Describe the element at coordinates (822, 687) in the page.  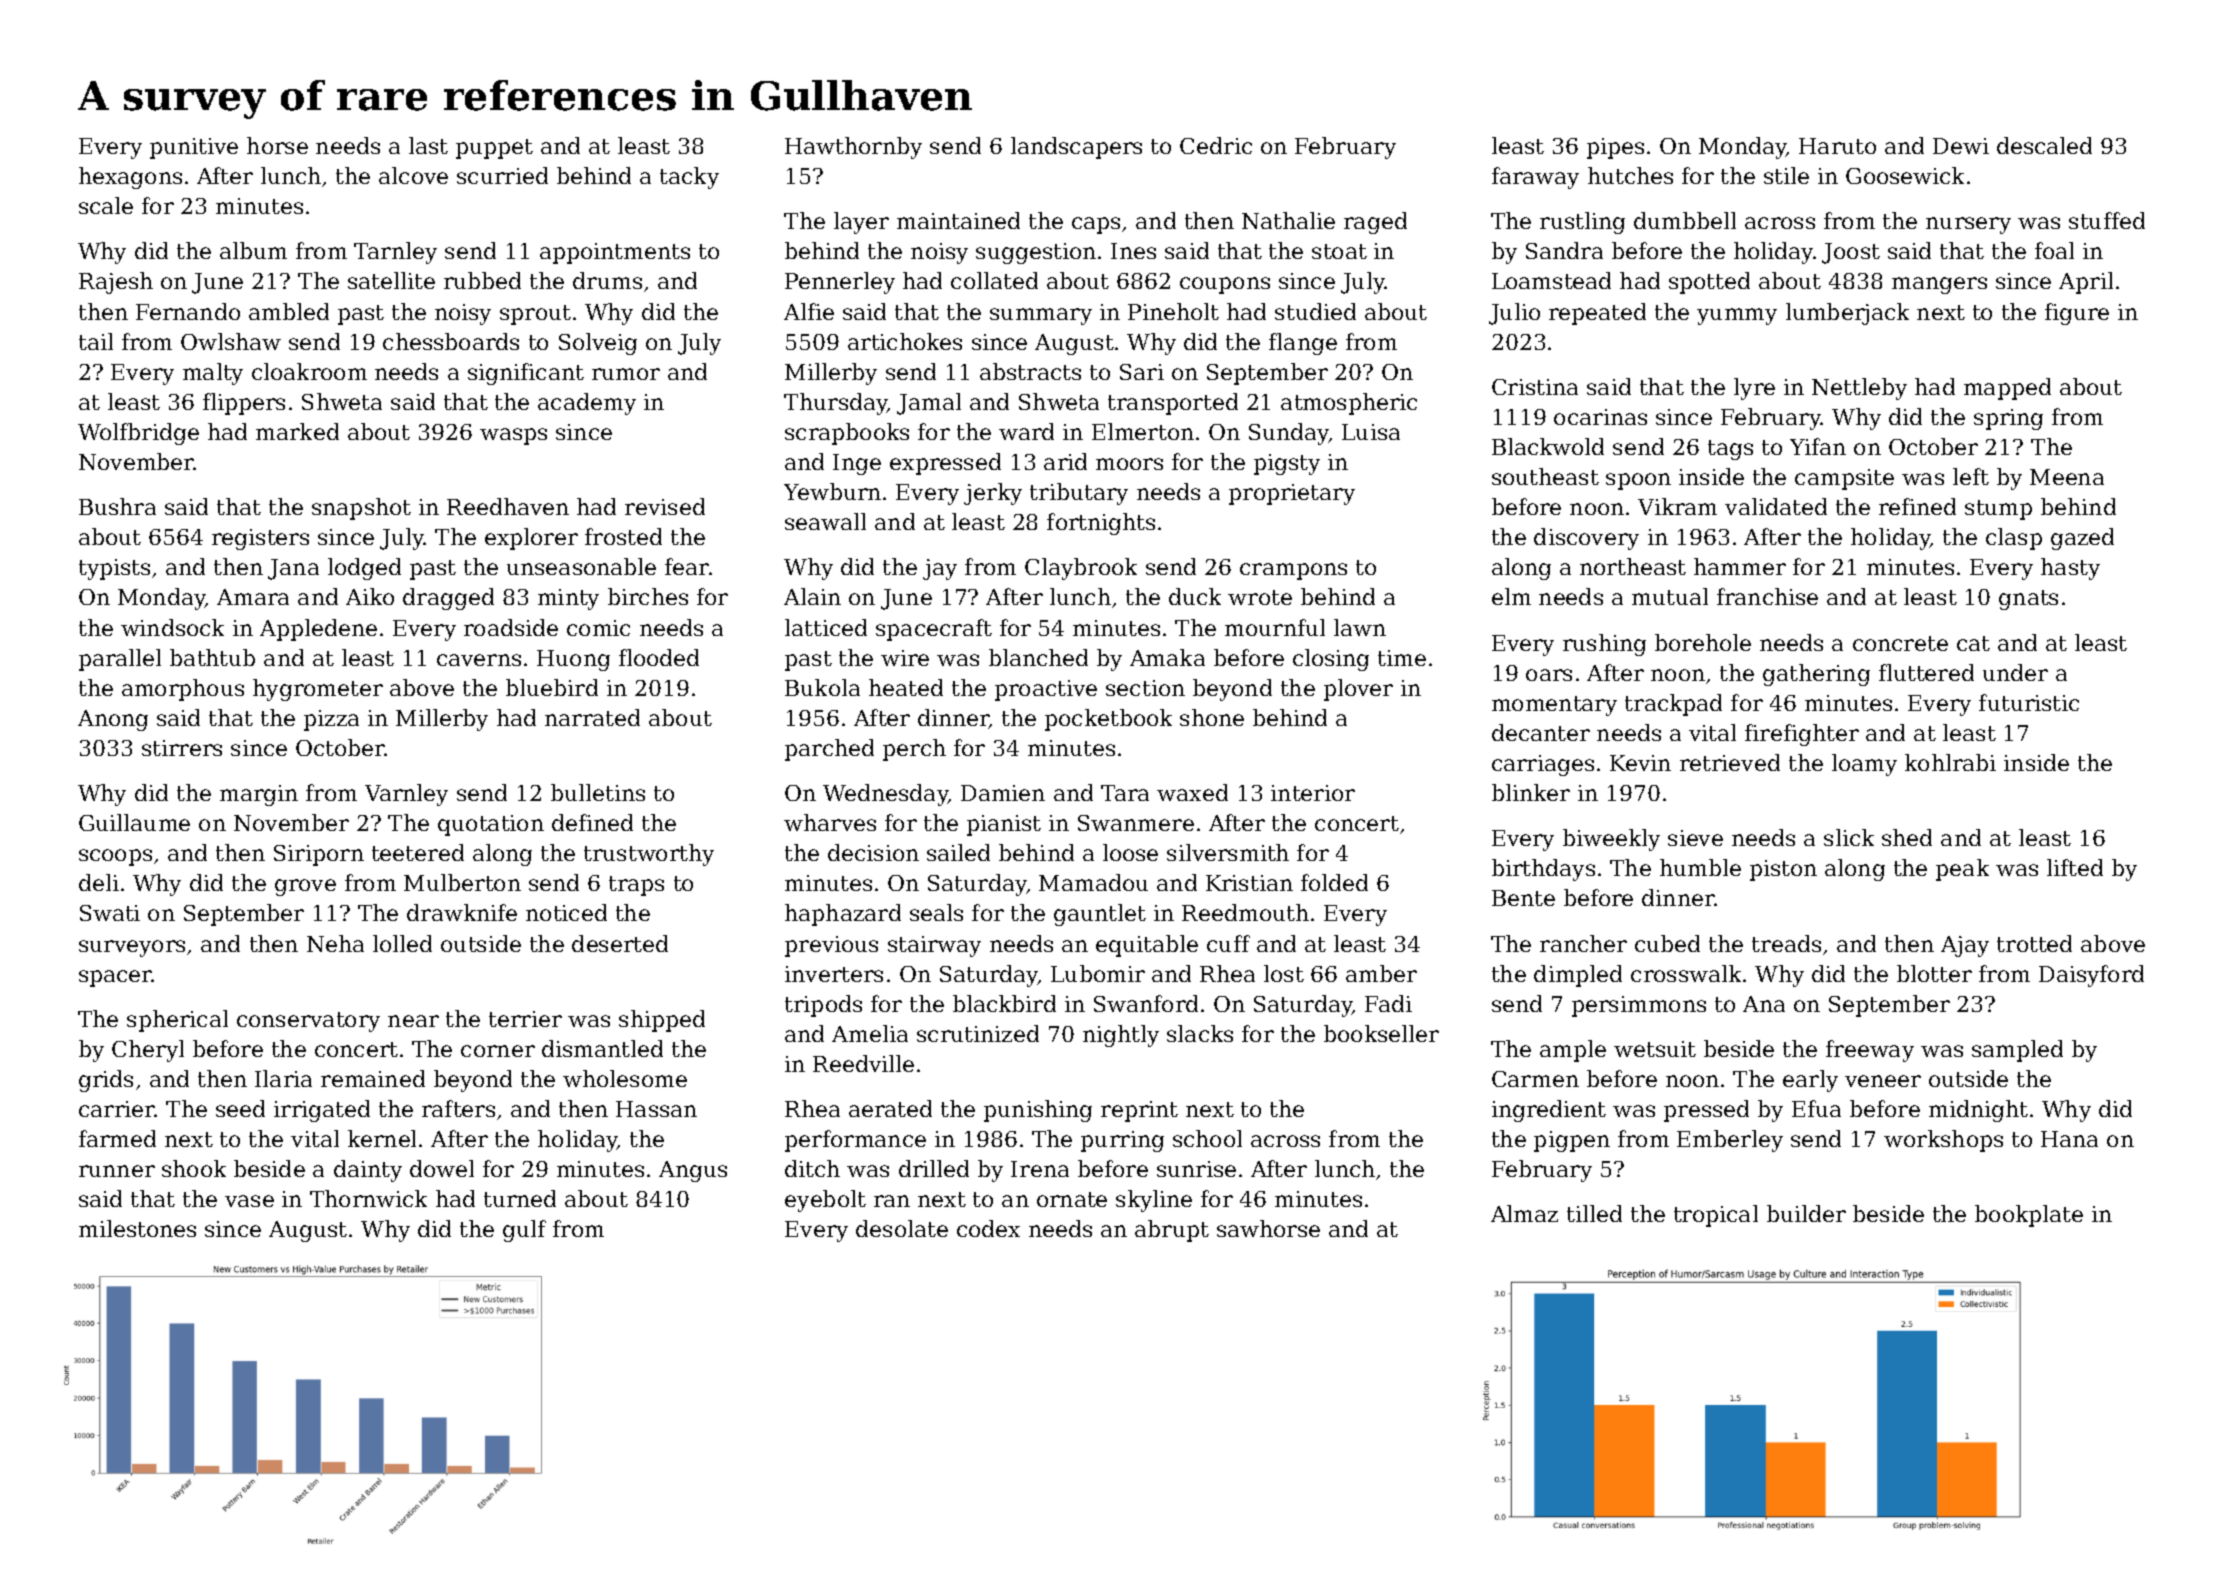
I see `Bukola` at that location.
